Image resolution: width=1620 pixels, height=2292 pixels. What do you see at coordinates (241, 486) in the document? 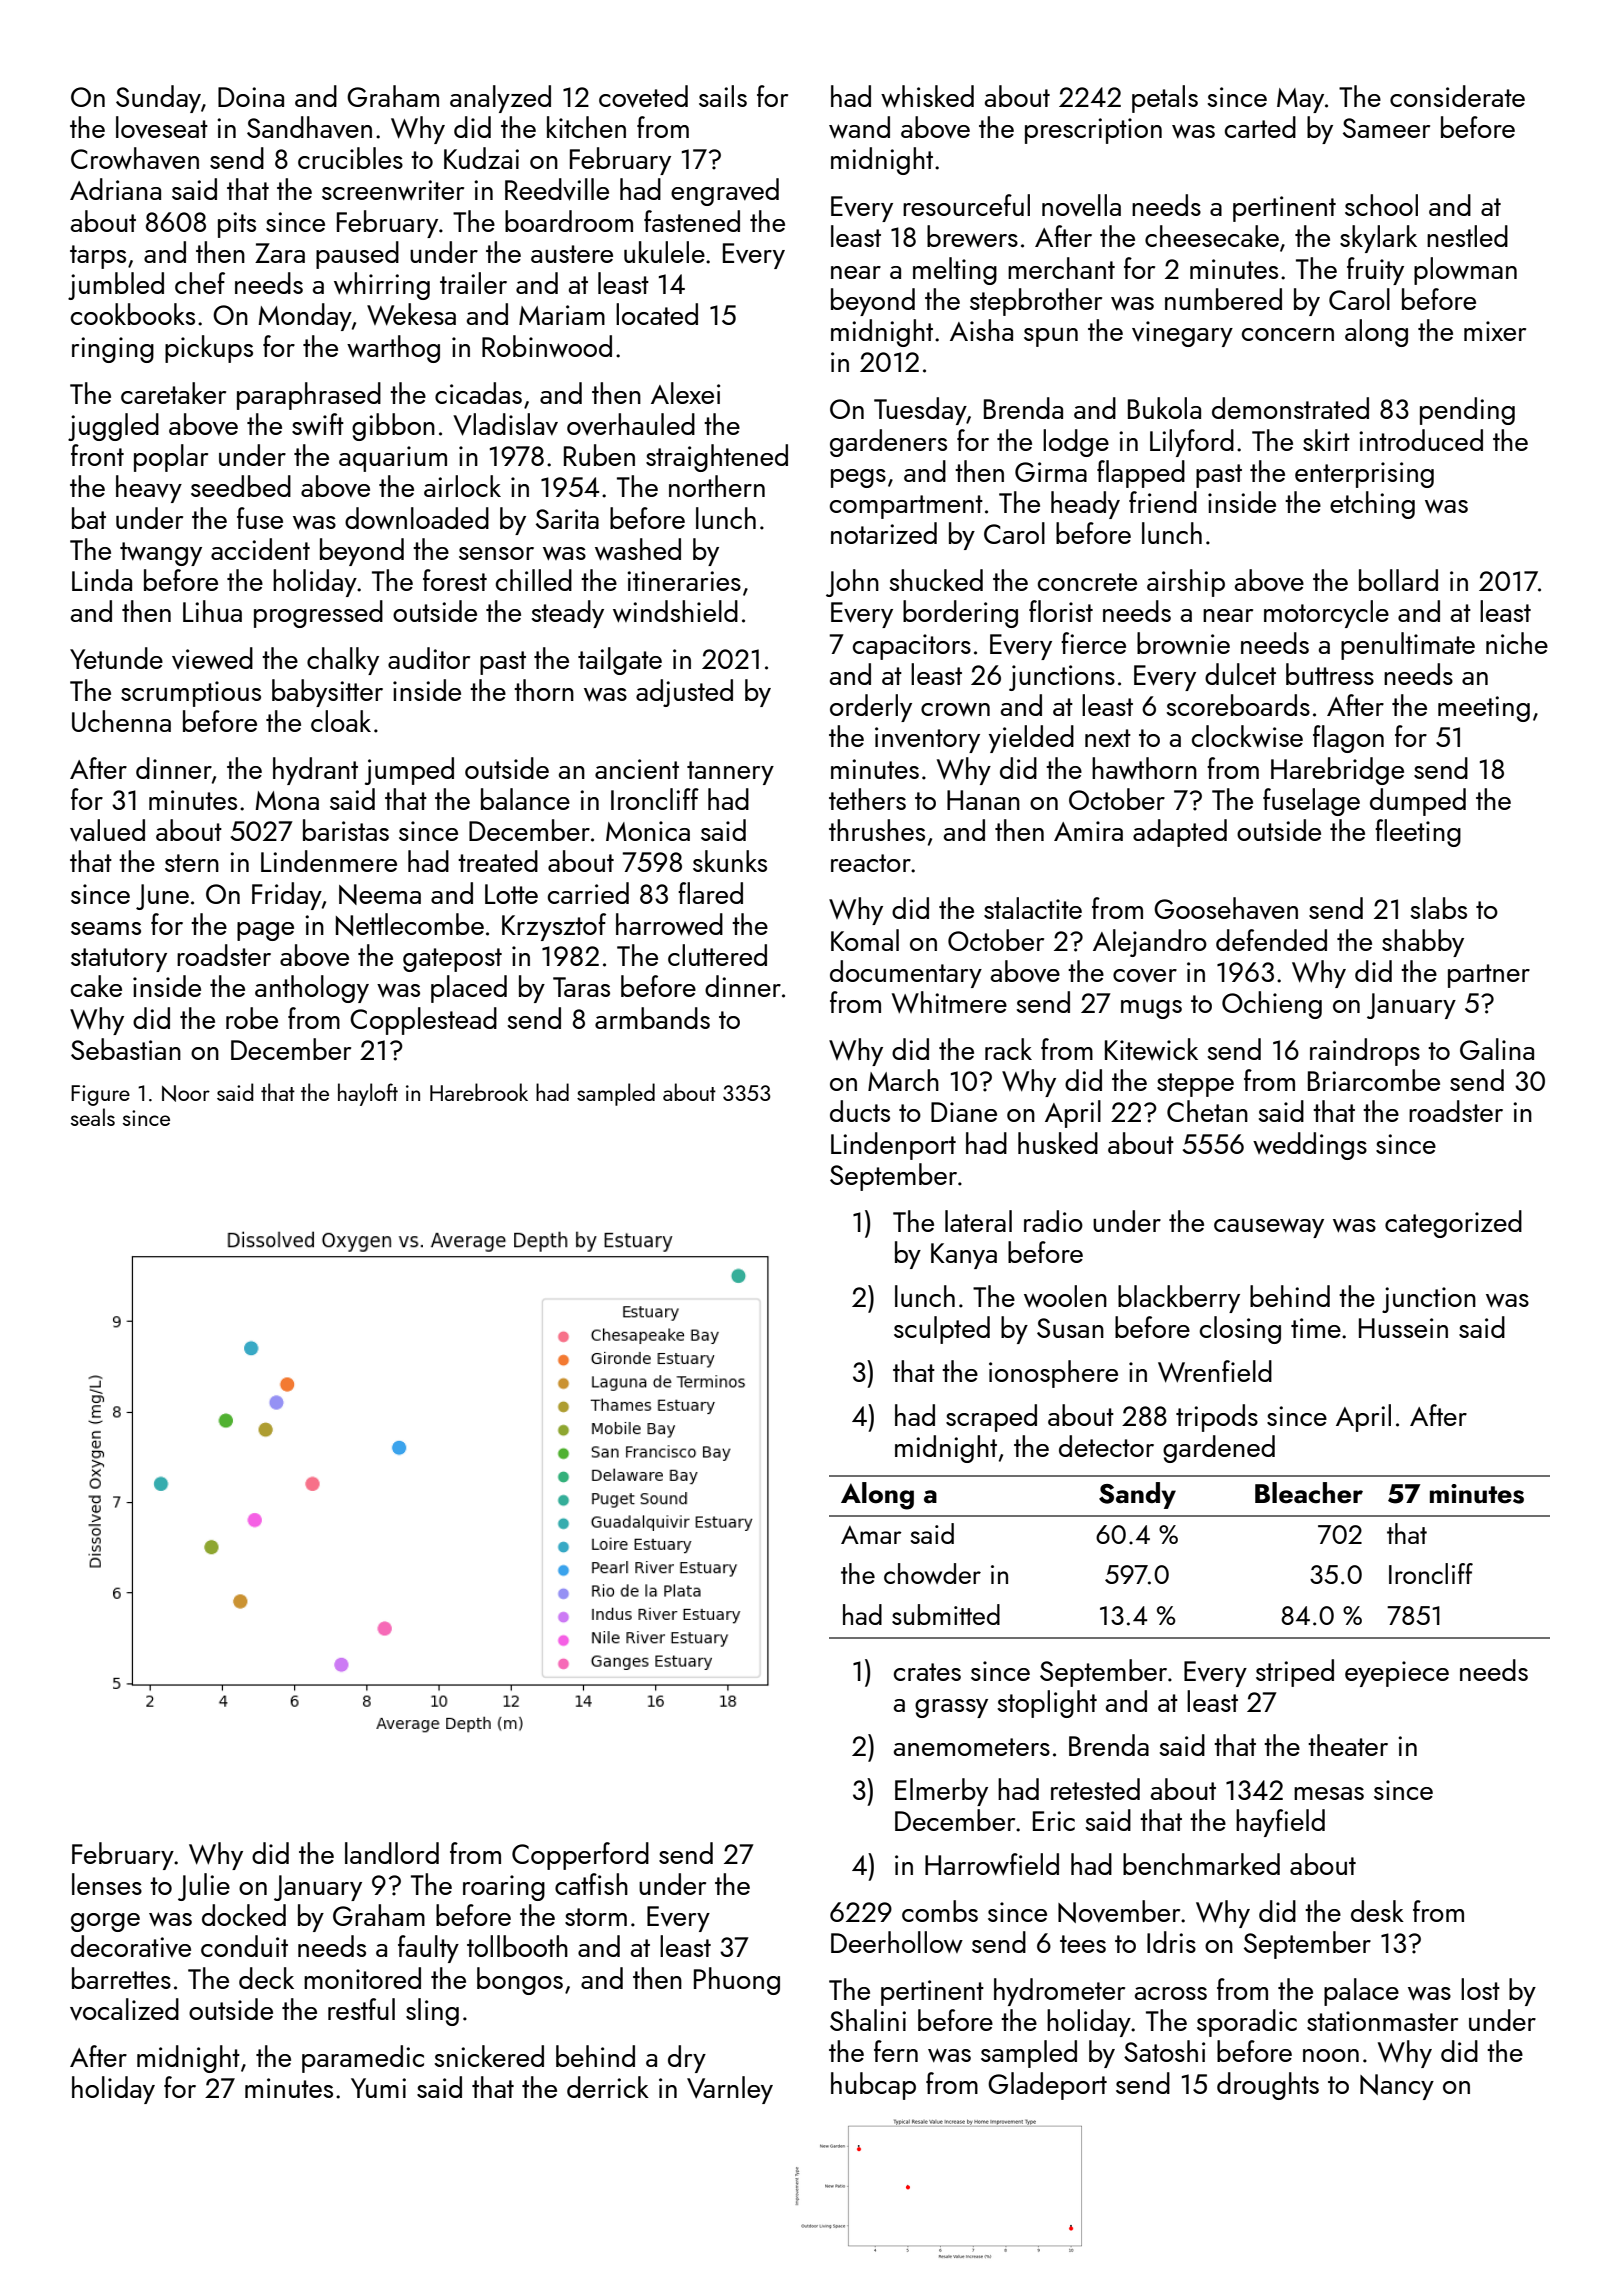
I see `seedbed` at bounding box center [241, 486].
